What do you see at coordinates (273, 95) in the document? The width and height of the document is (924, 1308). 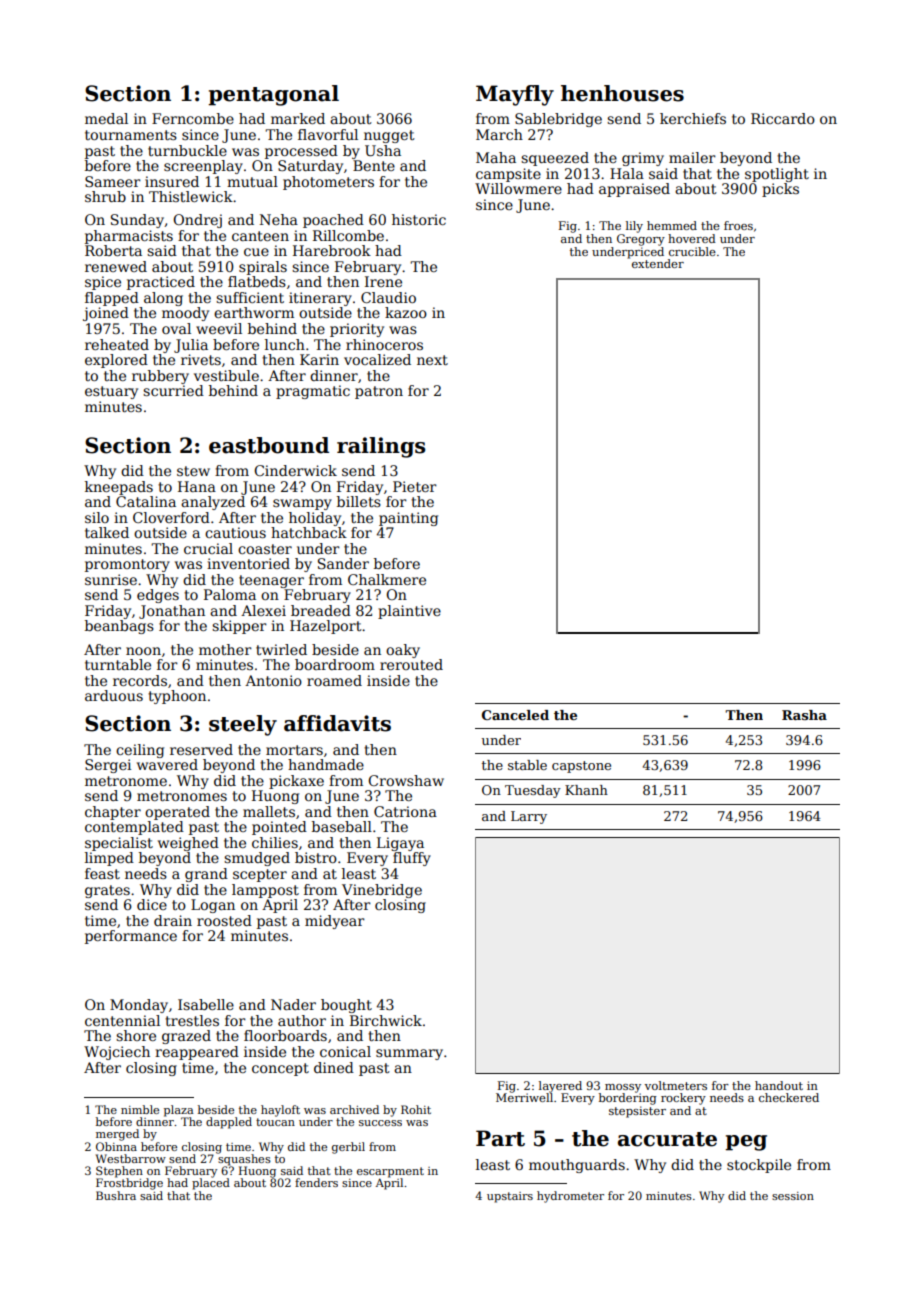 I see `pentagonal` at bounding box center [273, 95].
